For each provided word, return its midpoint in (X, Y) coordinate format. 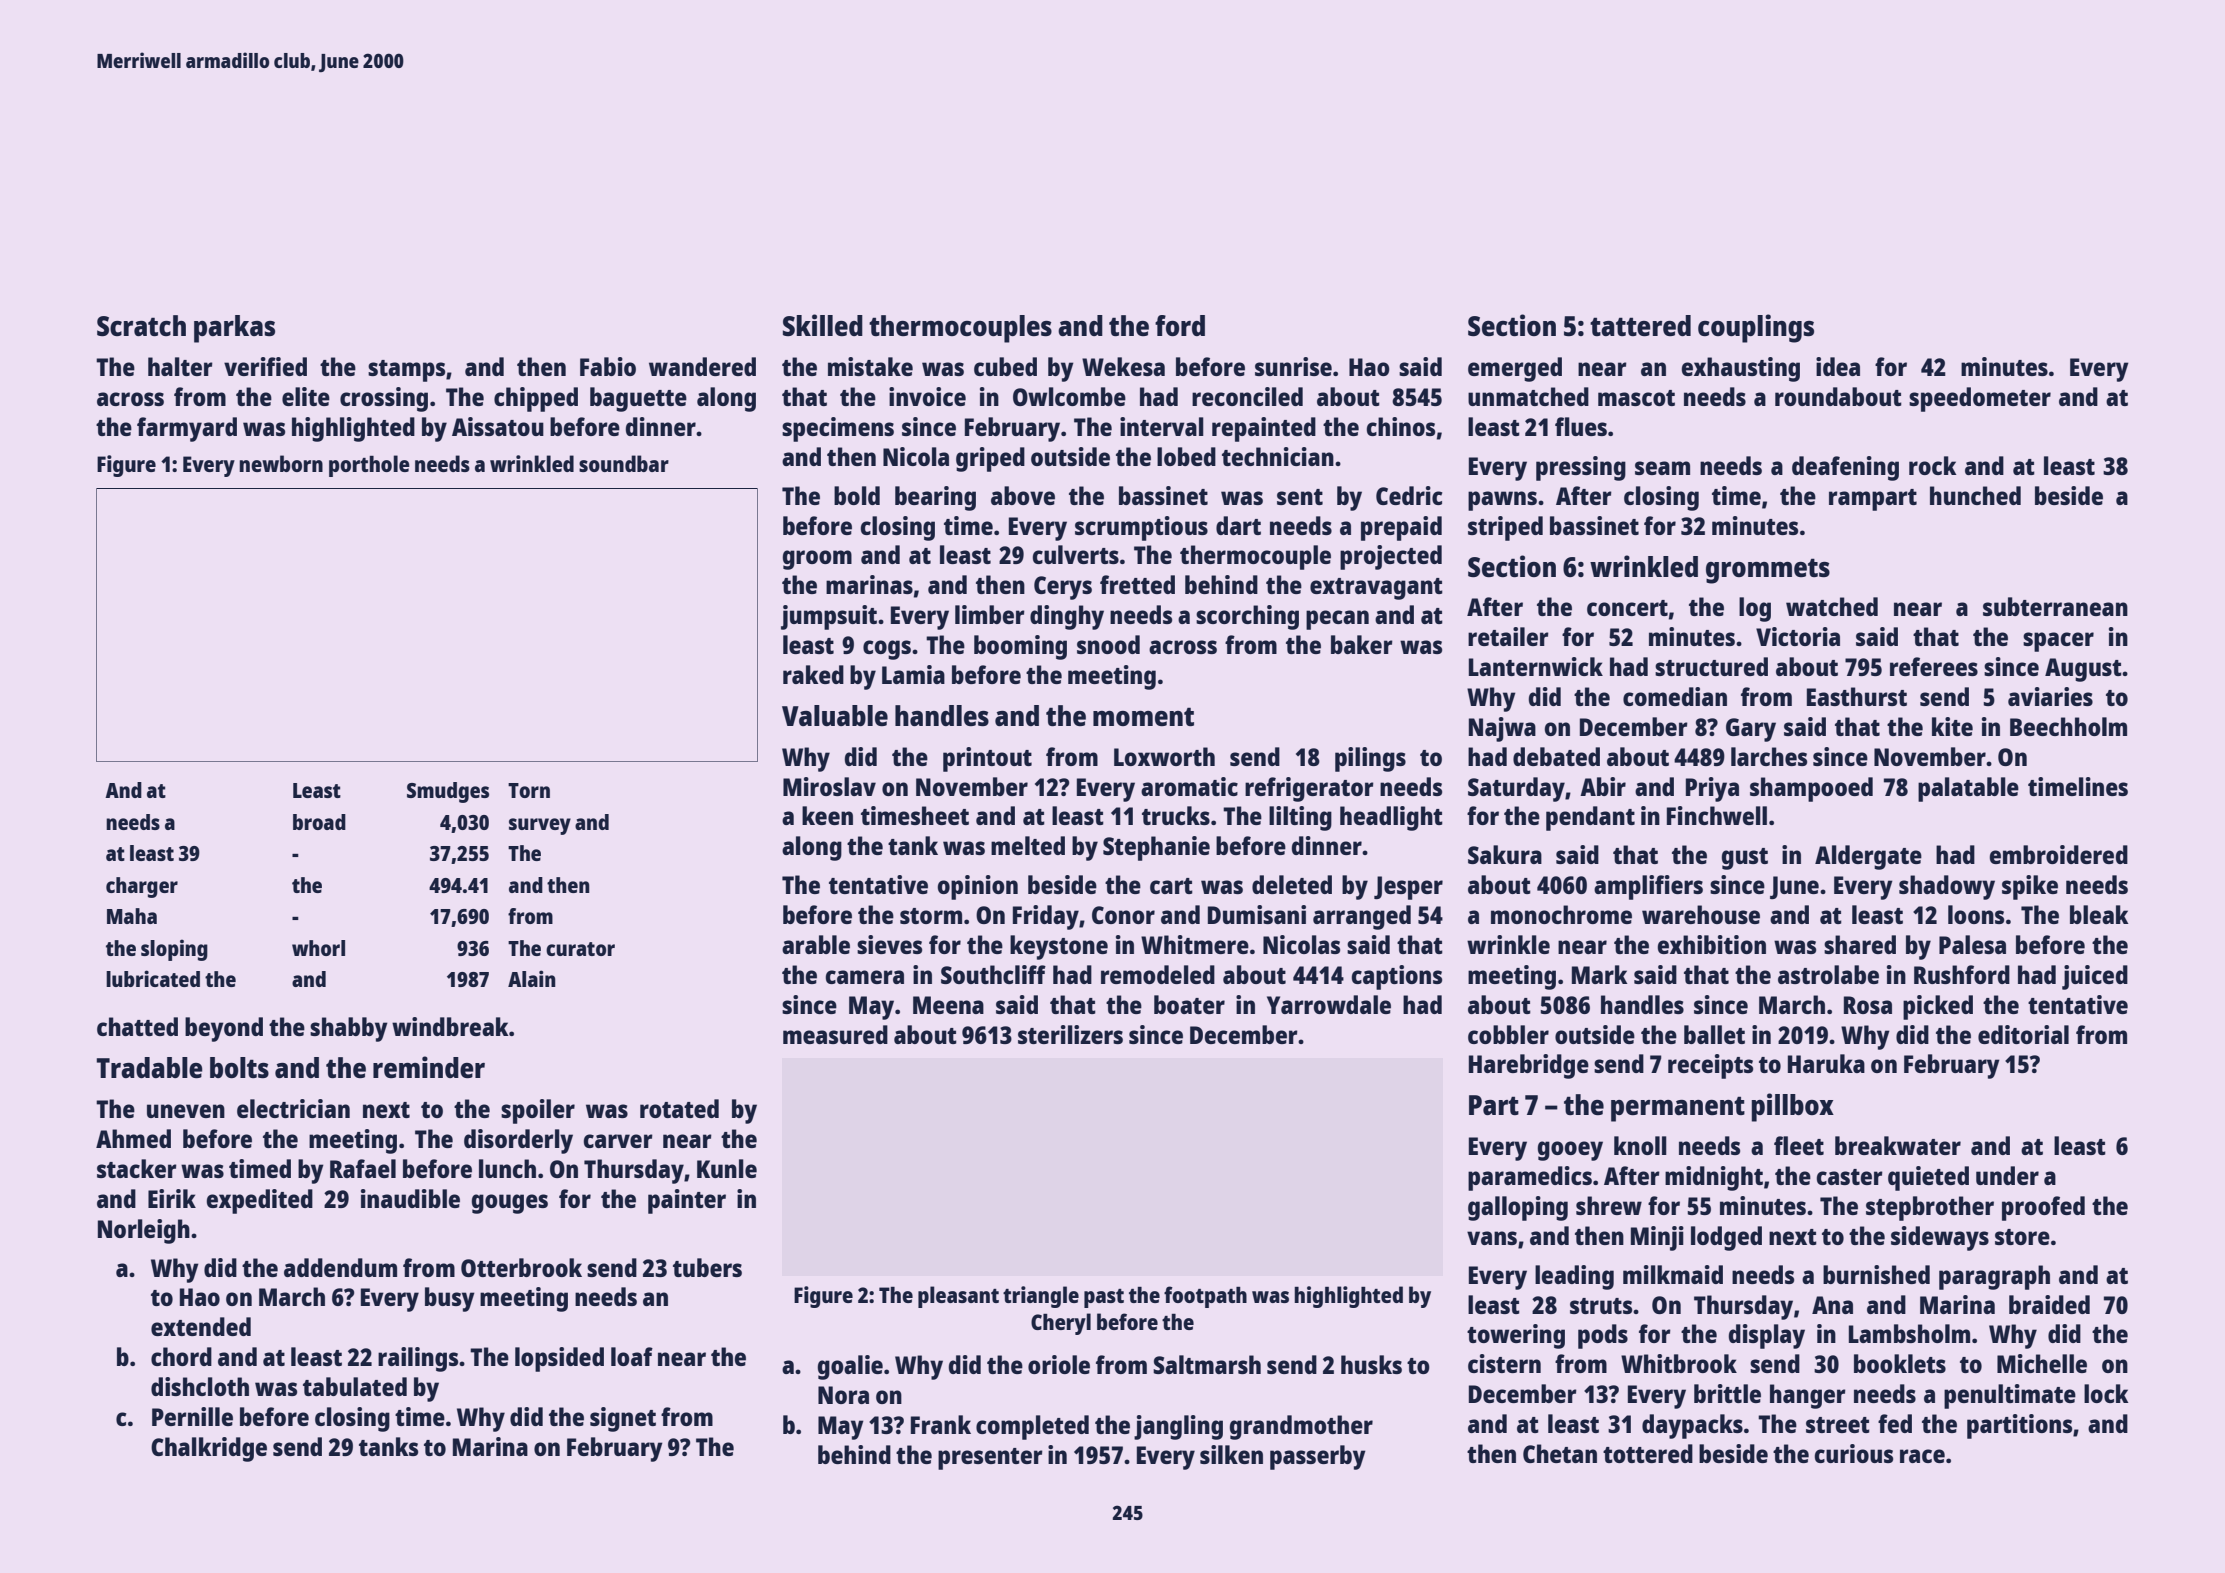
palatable (1968, 789)
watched (1832, 606)
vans (1492, 1238)
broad (319, 822)
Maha (132, 916)
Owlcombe (1069, 396)
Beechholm (2068, 726)
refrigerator (1309, 789)
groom (817, 560)
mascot (1636, 398)
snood (1108, 644)
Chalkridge (209, 1449)
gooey (1570, 1151)
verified (265, 366)
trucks (1176, 815)
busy (450, 1299)
